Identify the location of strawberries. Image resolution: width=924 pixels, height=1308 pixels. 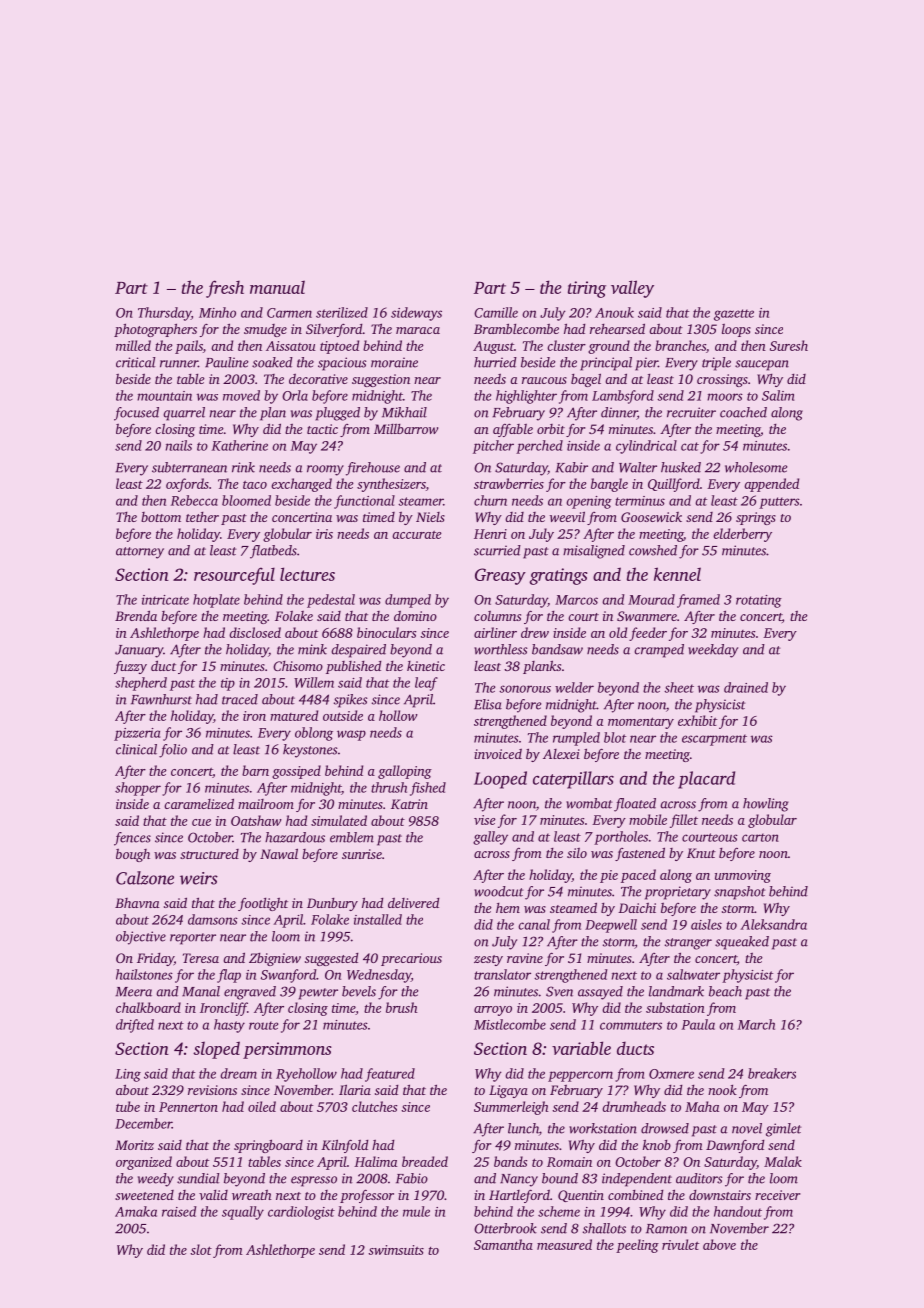
(509, 483).
